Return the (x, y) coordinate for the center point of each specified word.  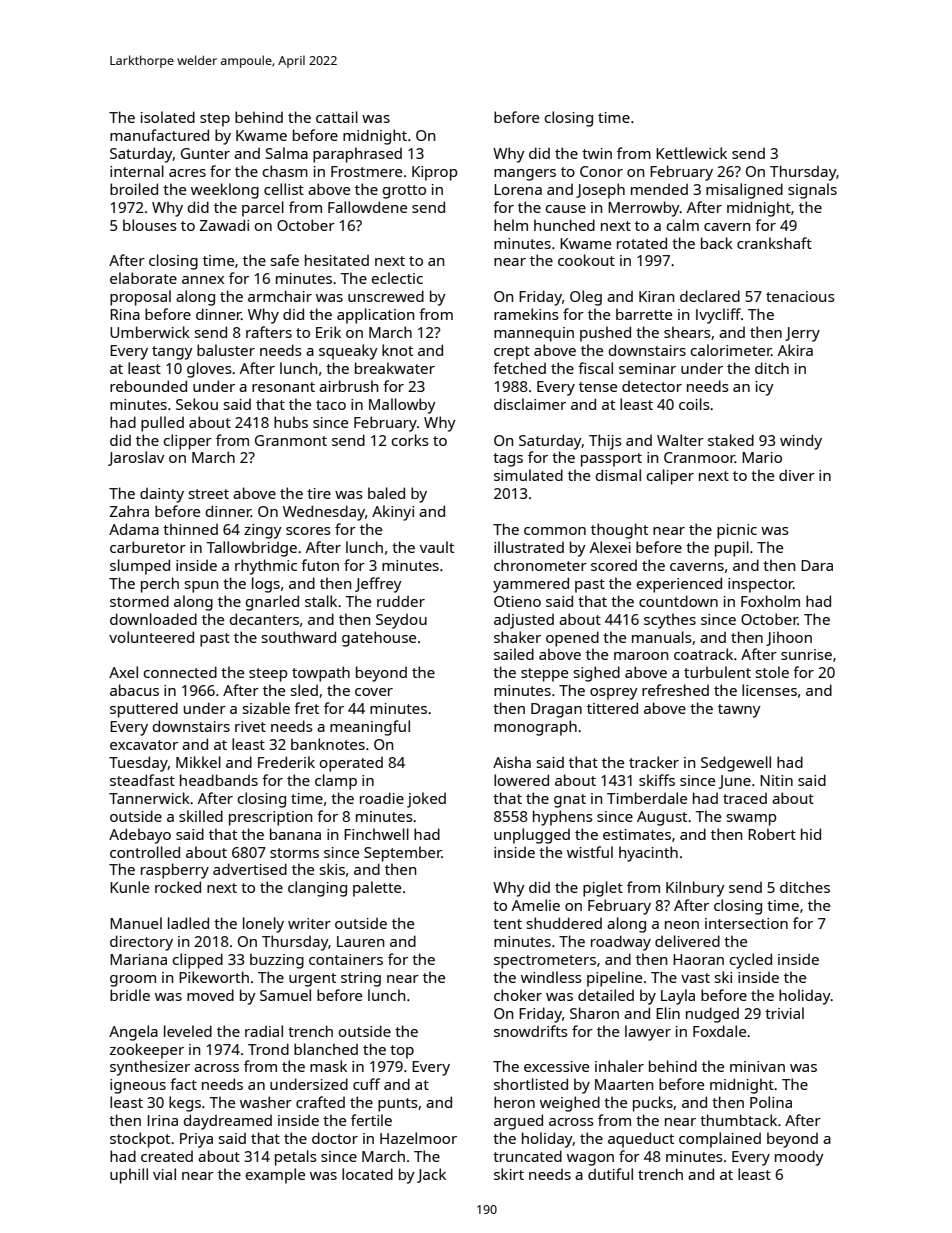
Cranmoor (699, 457)
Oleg (586, 298)
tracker (654, 762)
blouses (150, 225)
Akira (795, 350)
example (275, 1176)
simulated (528, 475)
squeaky (348, 352)
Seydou (401, 621)
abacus (134, 690)
